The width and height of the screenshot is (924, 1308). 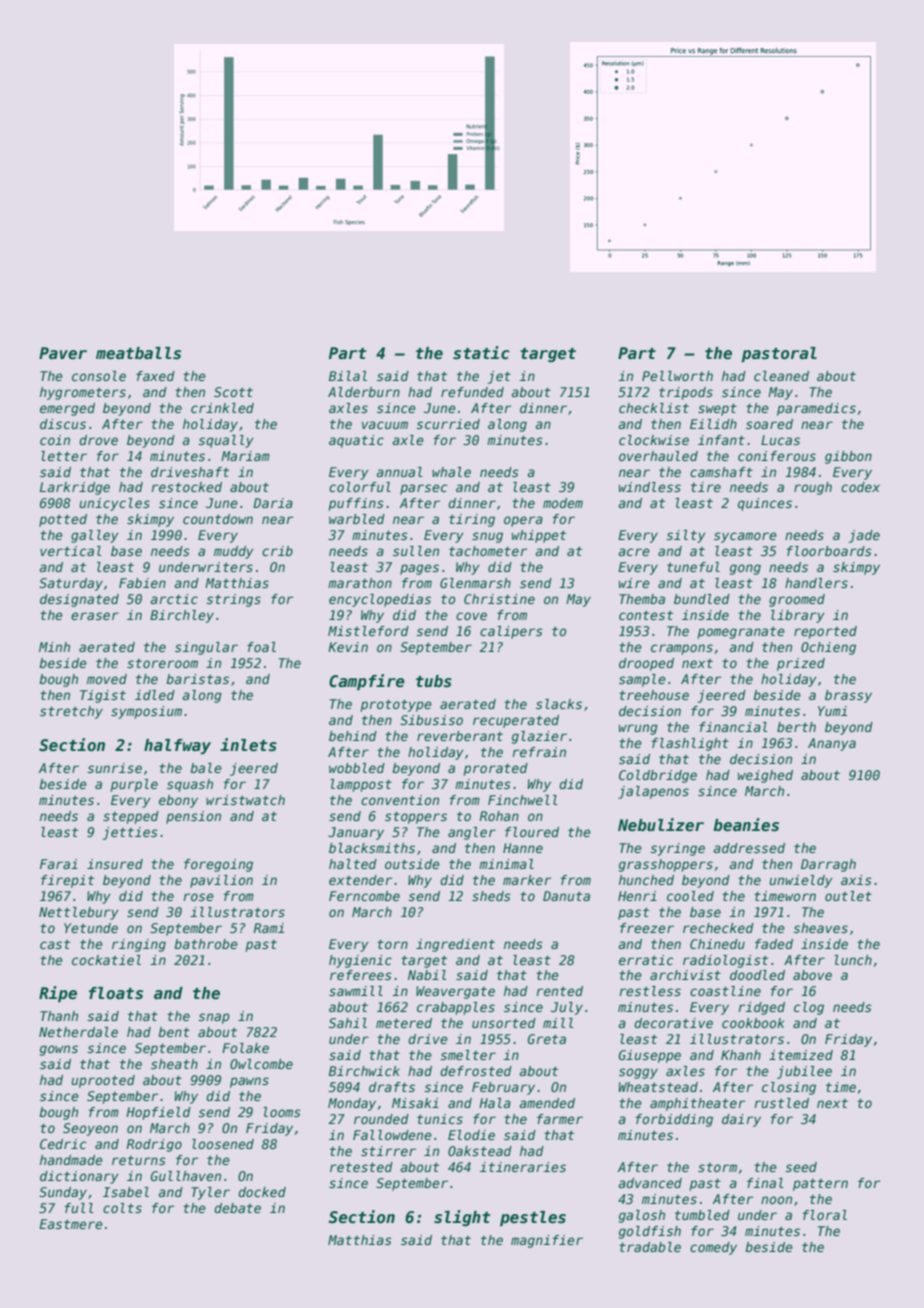 What do you see at coordinates (146, 712) in the screenshot?
I see `symposium` at bounding box center [146, 712].
